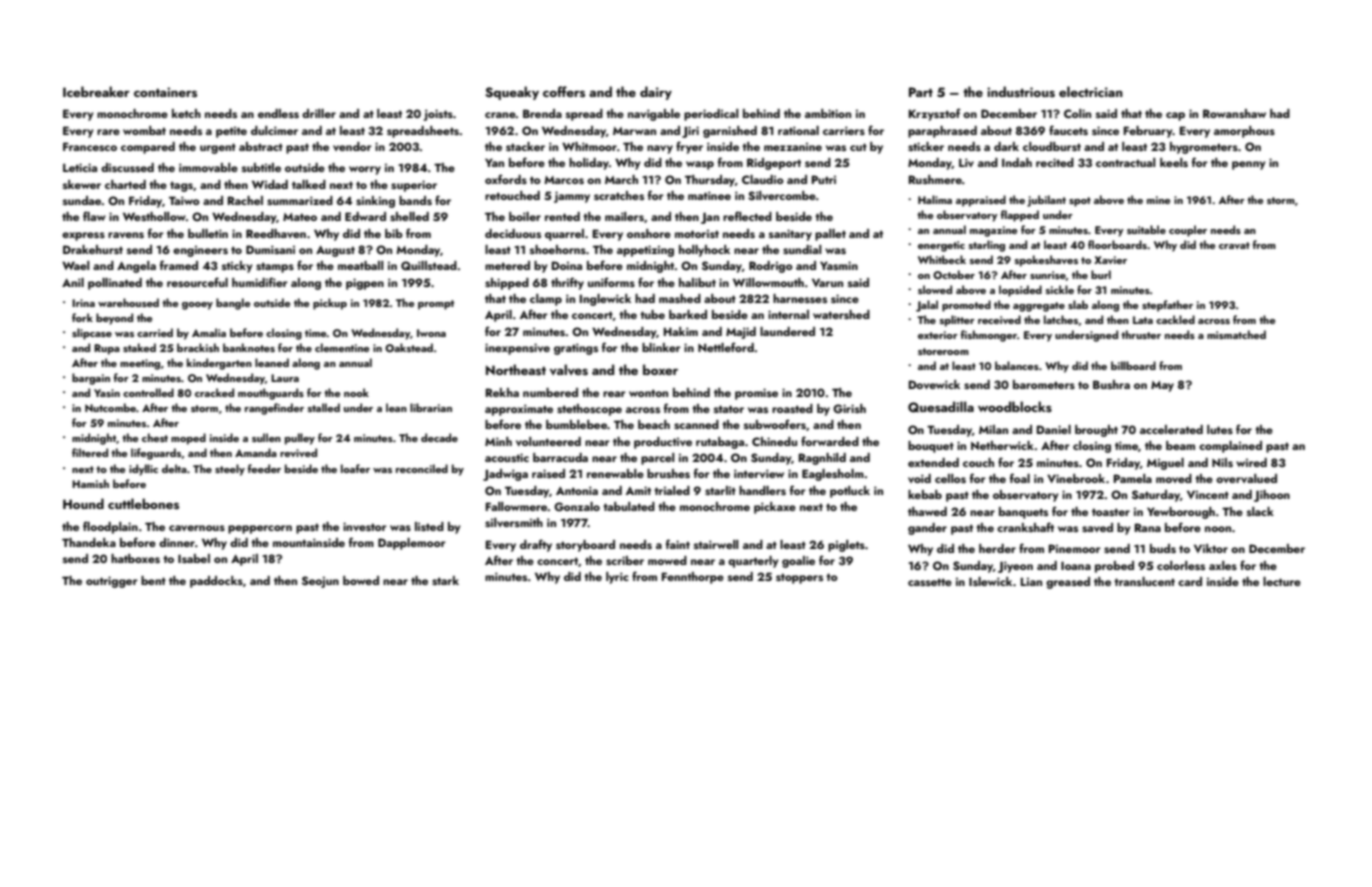 Image resolution: width=1372 pixels, height=887 pixels. I want to click on Brenda, so click(542, 113).
